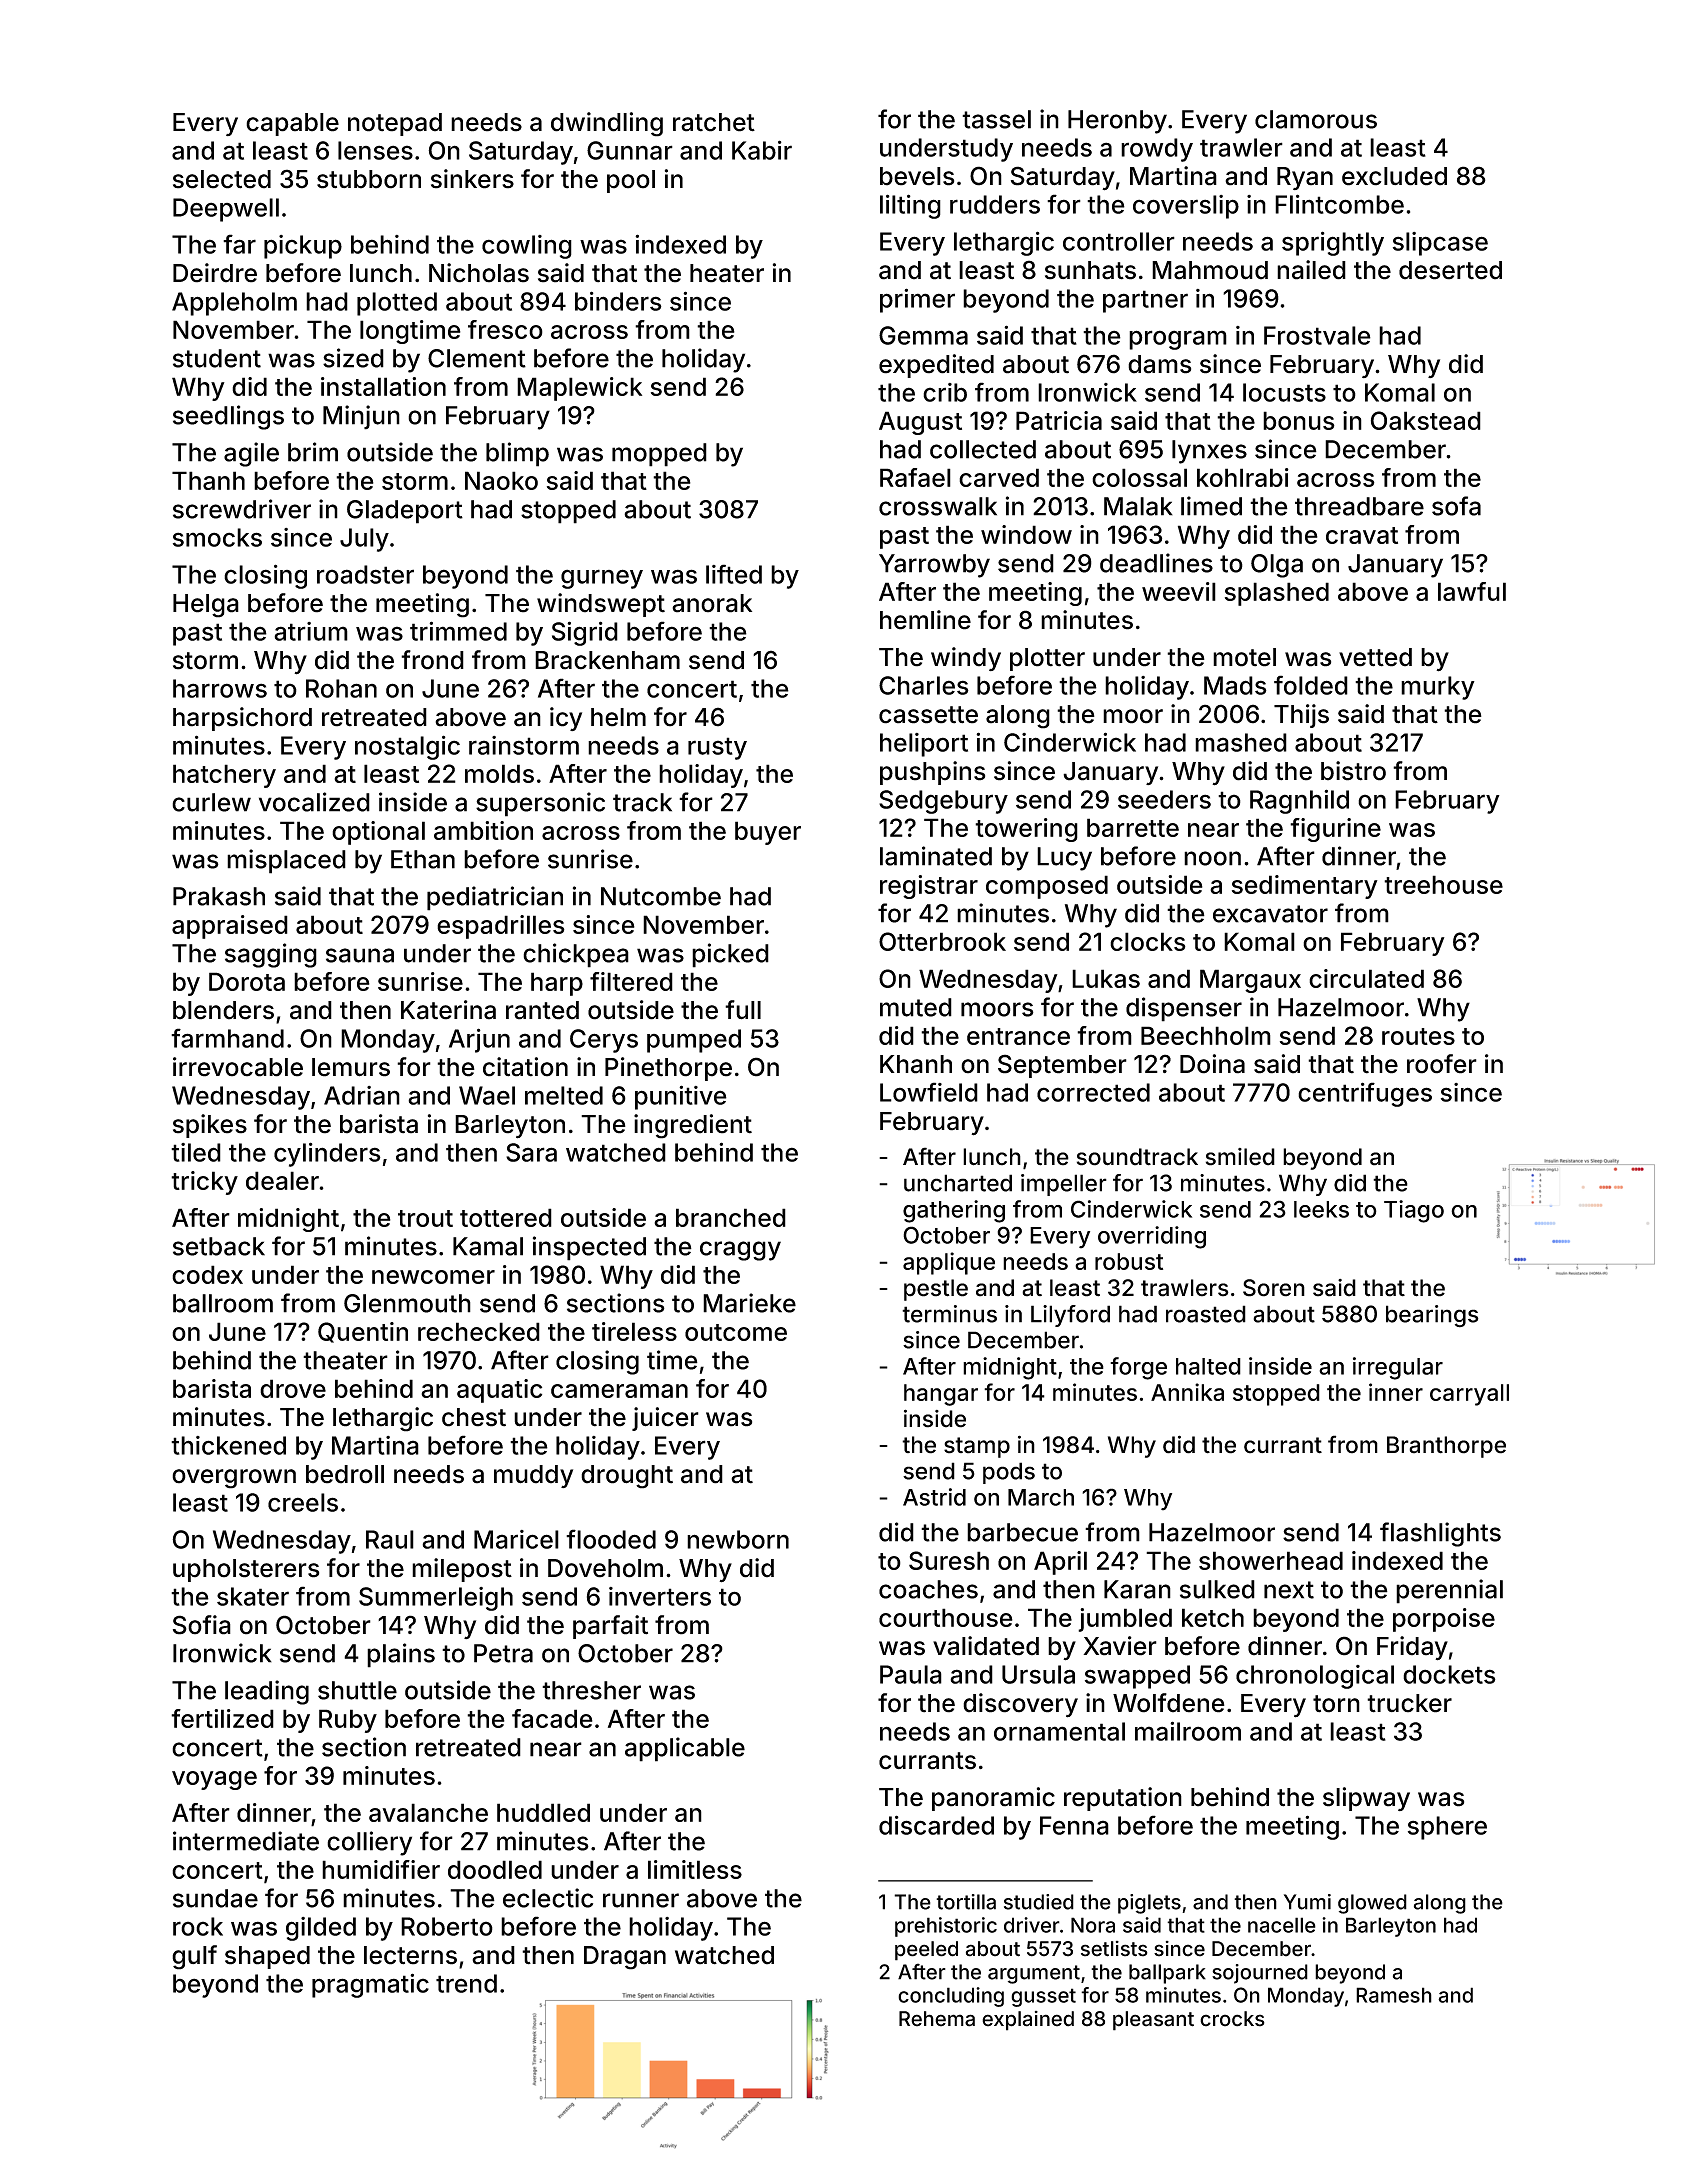 The height and width of the screenshot is (2178, 1683). Describe the element at coordinates (210, 1126) in the screenshot. I see `spikes` at that location.
